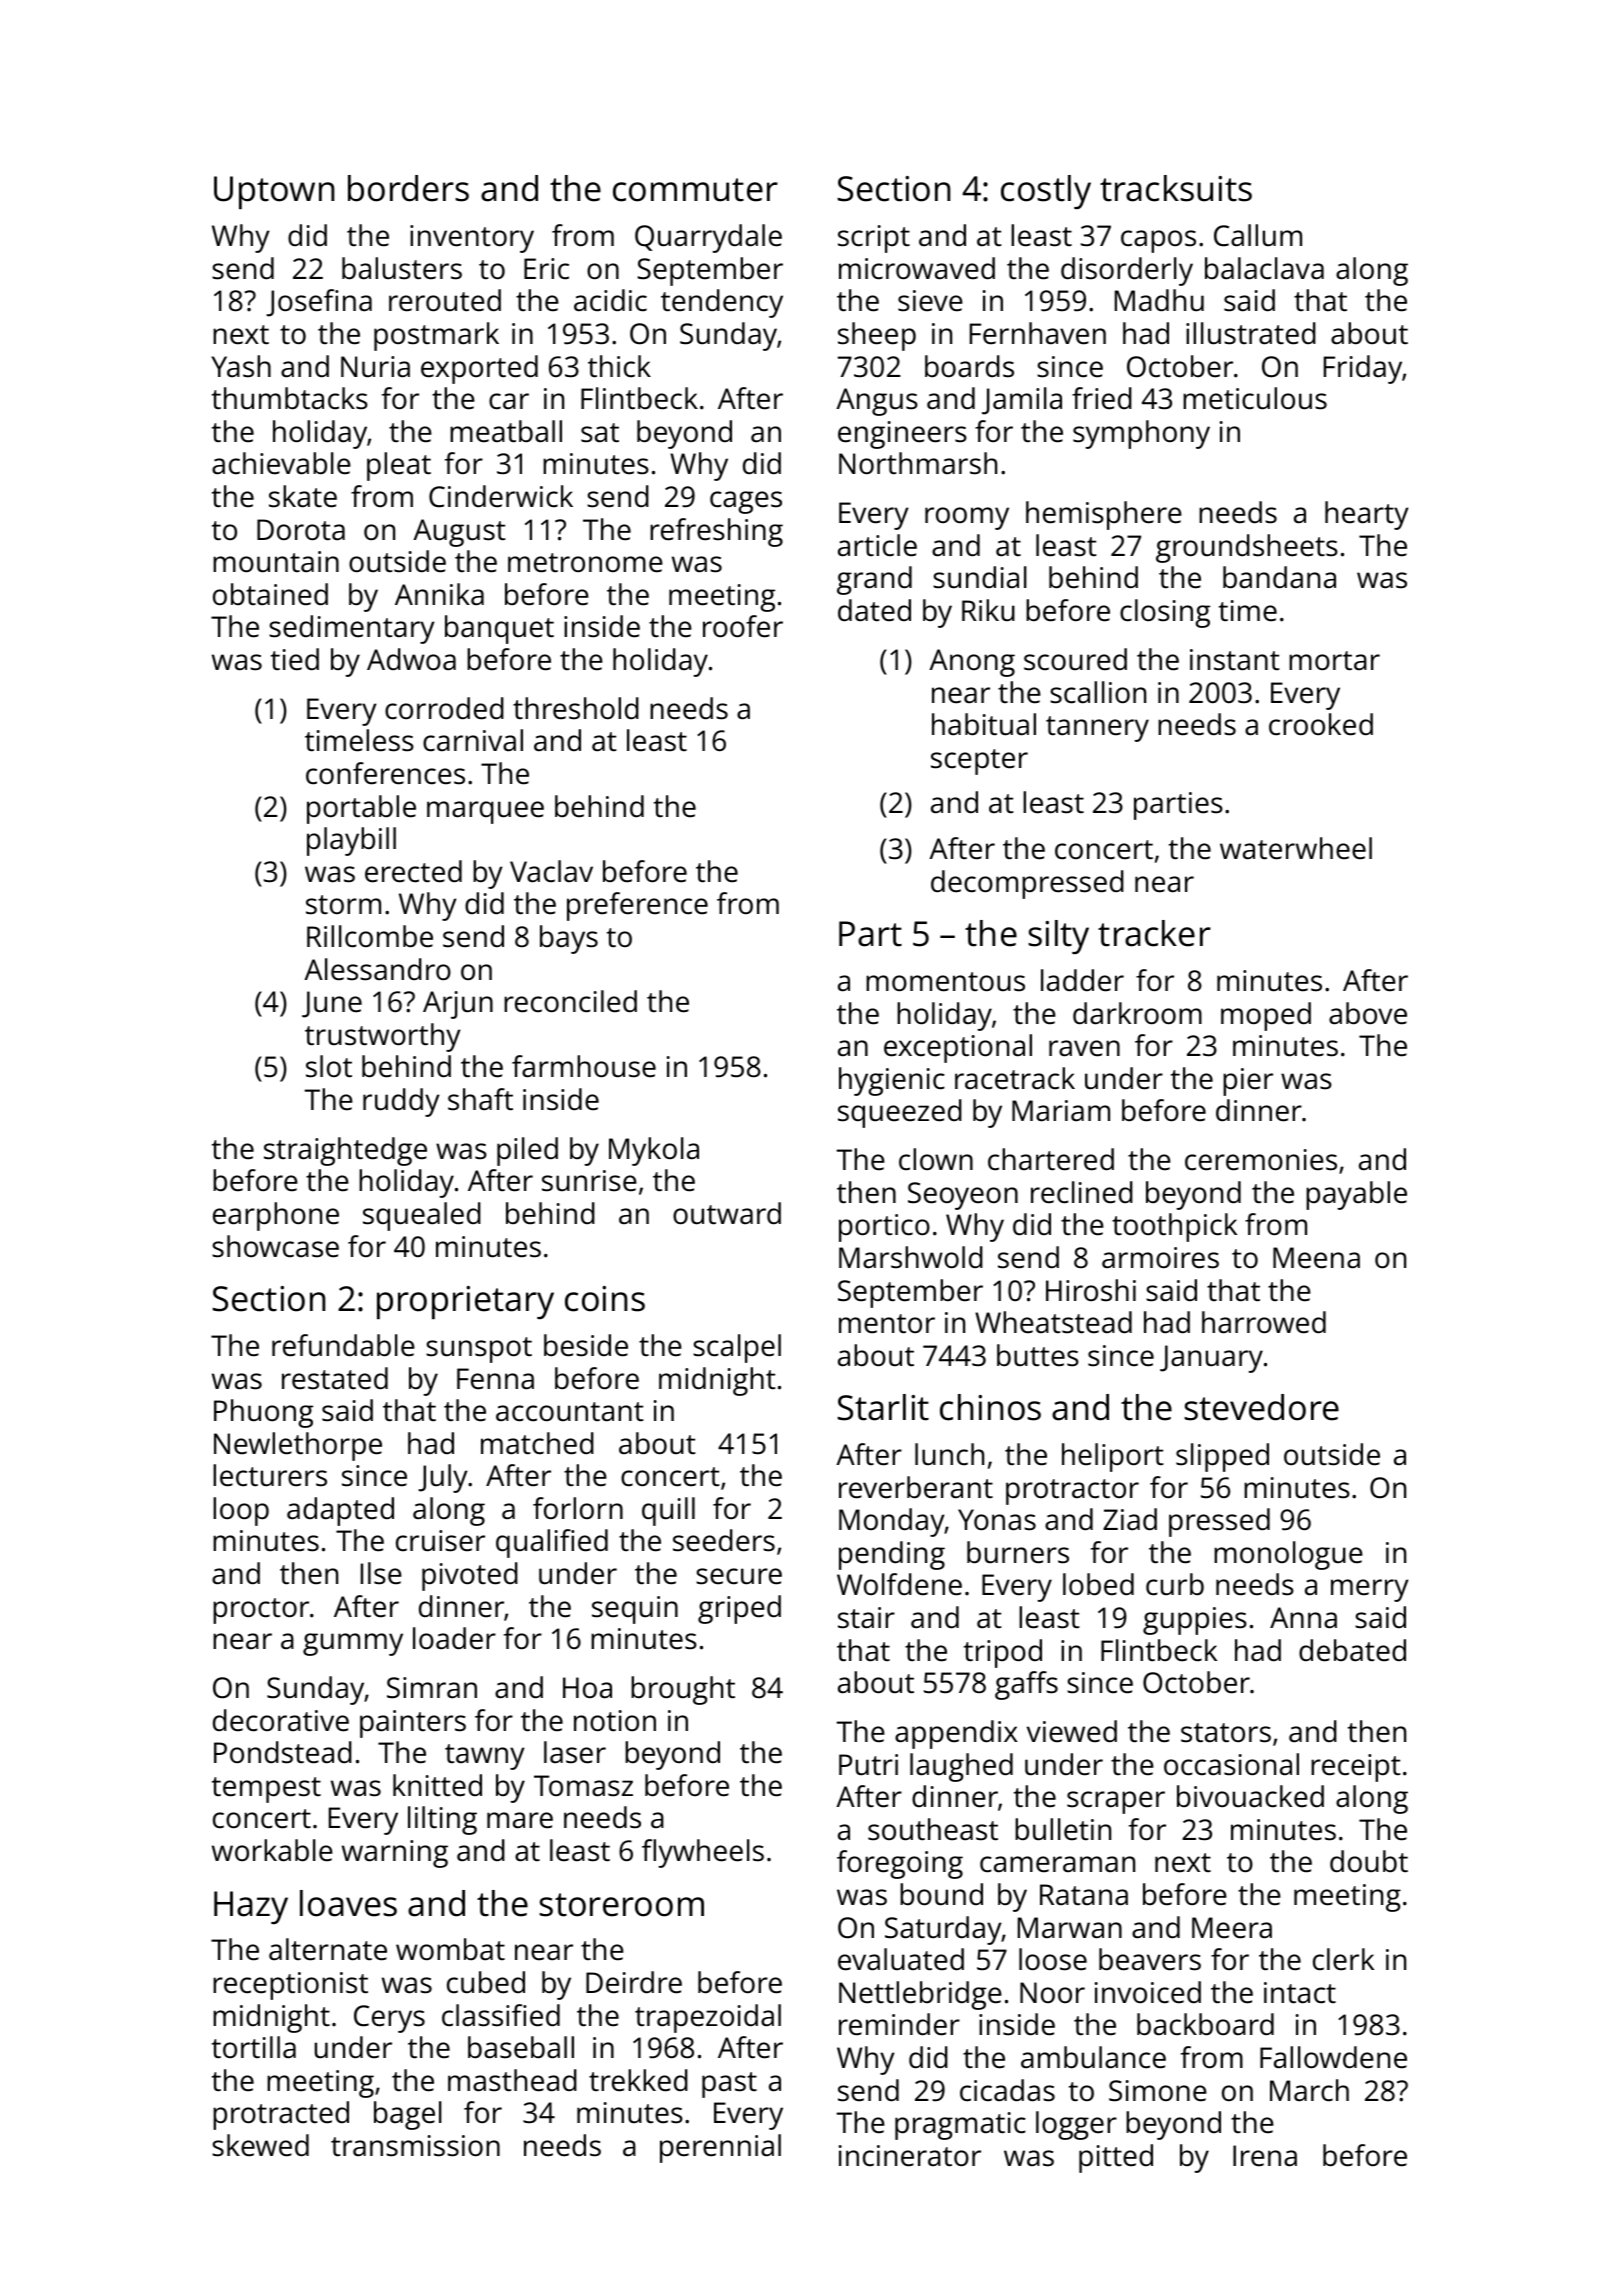  I want to click on June, so click(332, 1004).
